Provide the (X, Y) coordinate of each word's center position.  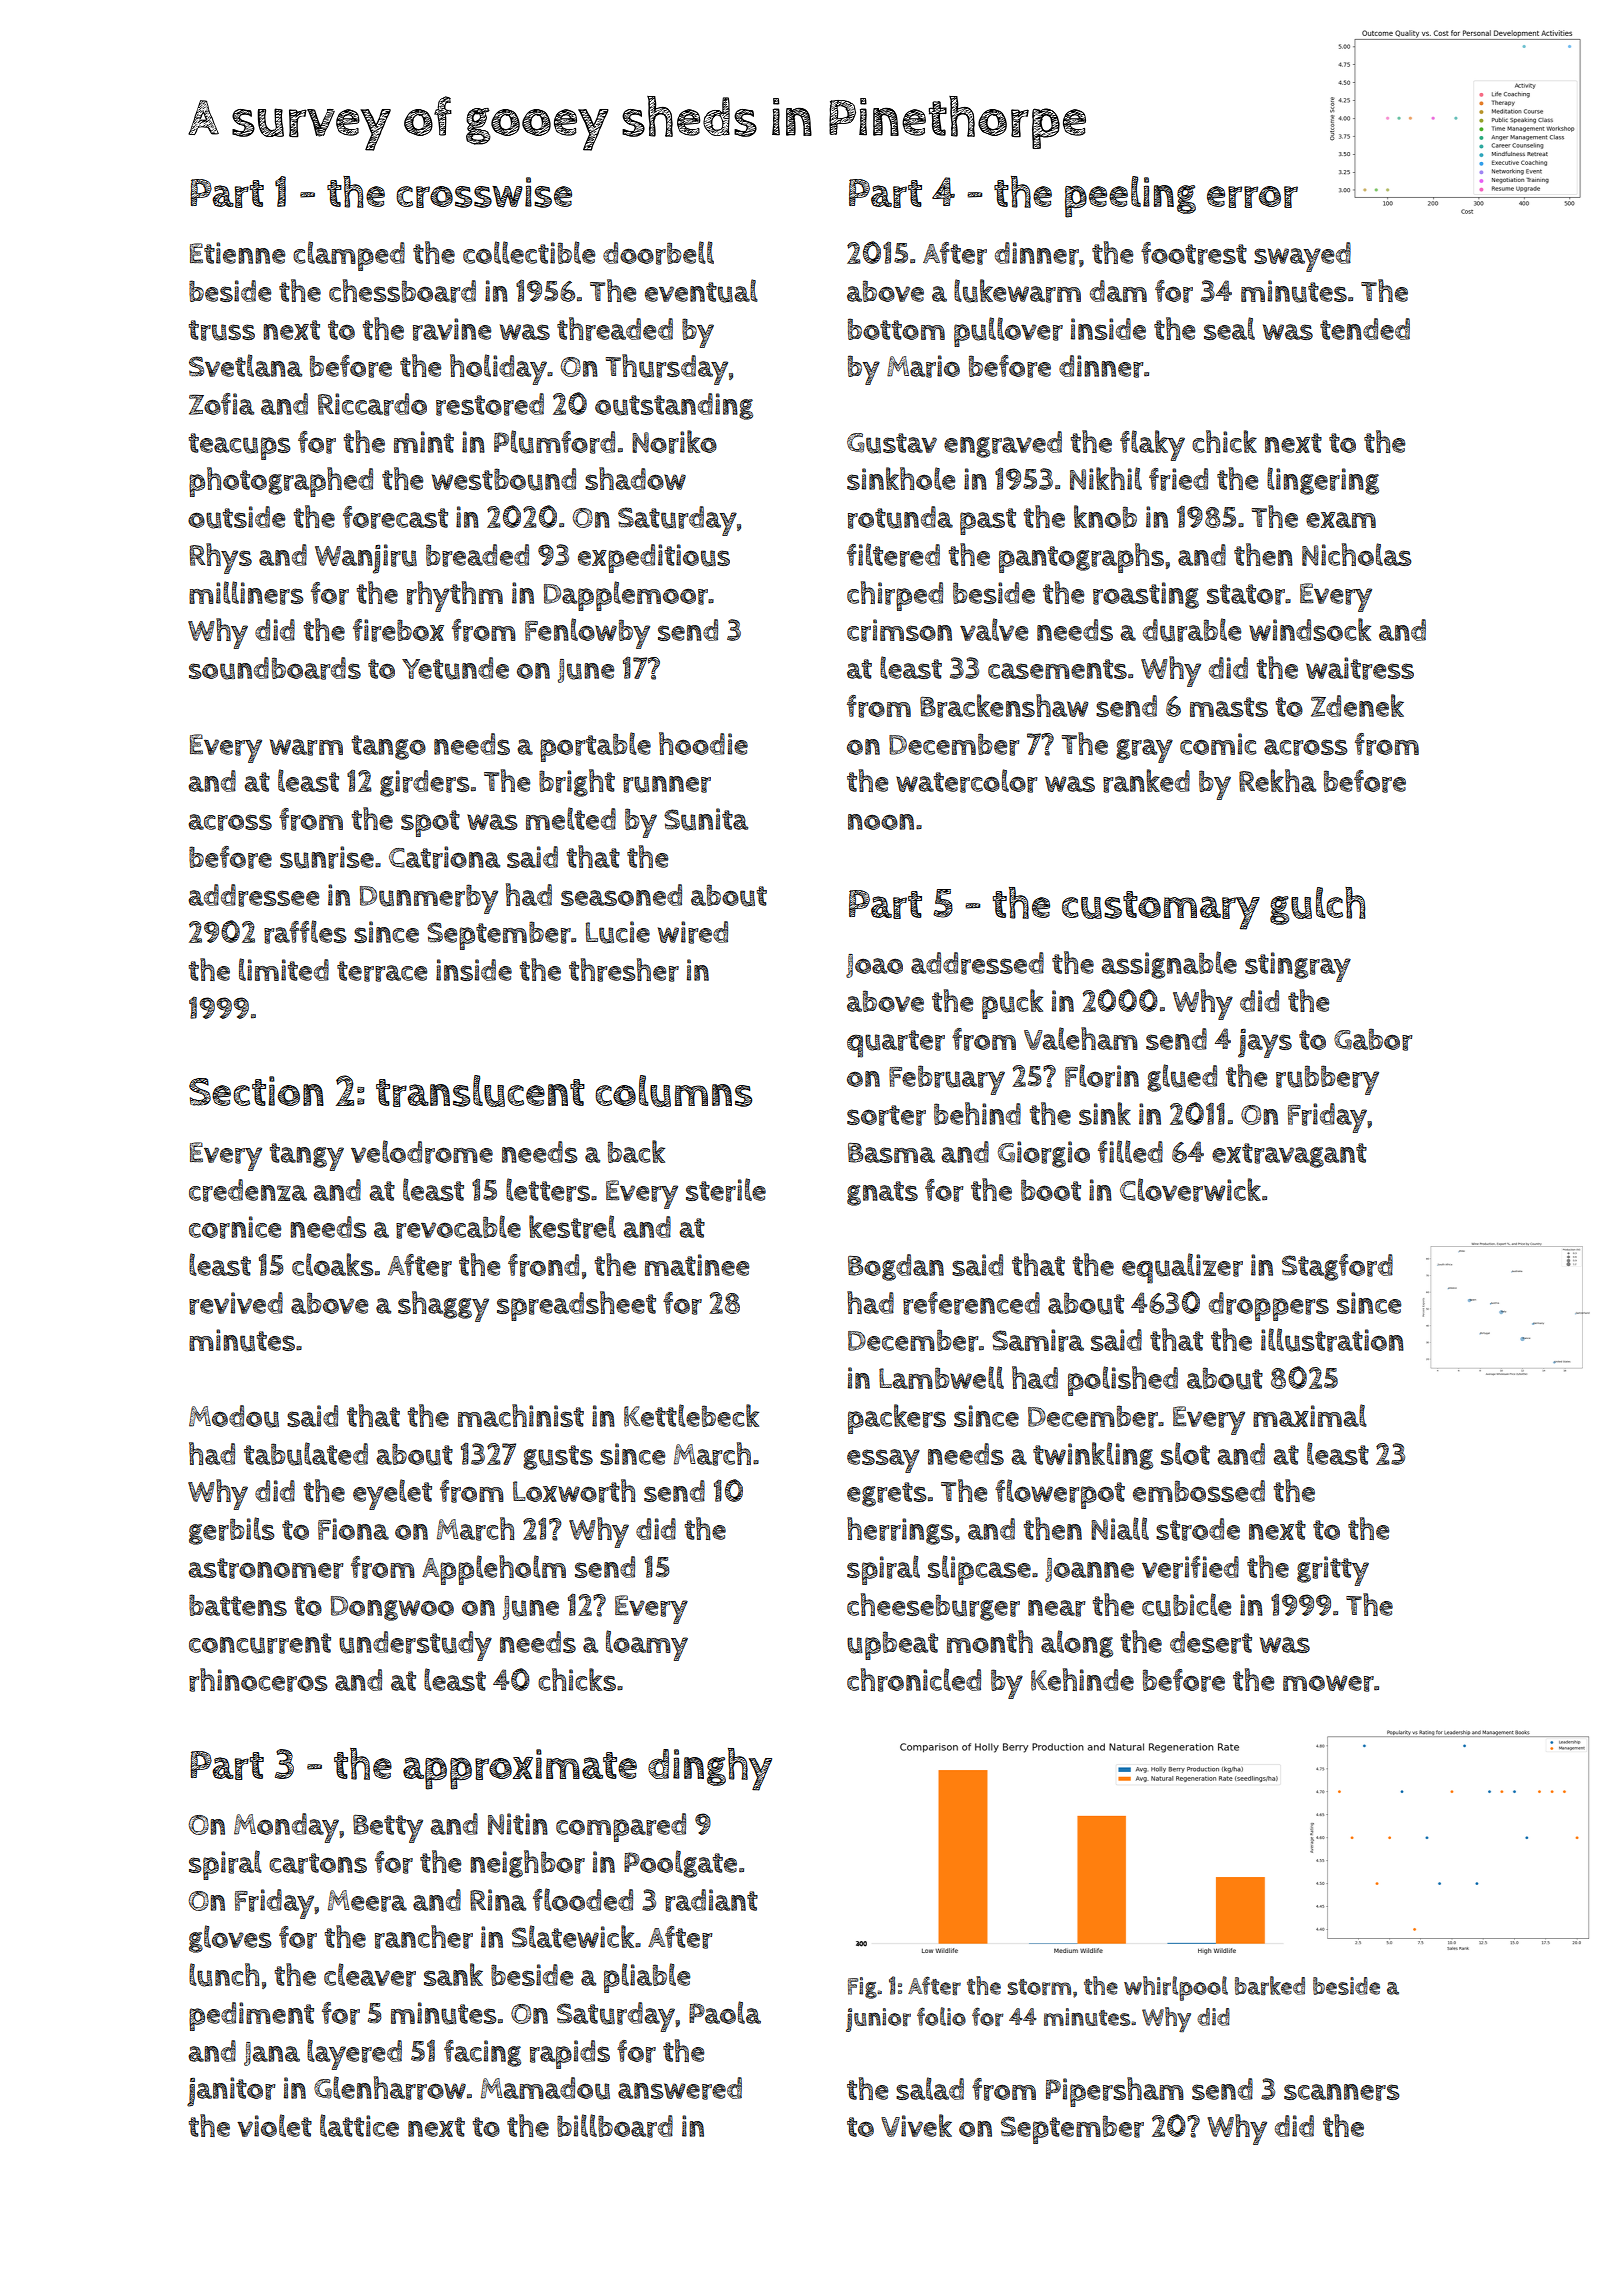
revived (236, 1303)
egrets (887, 1494)
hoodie (703, 743)
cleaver (370, 1975)
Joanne (1089, 1570)
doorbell (658, 253)
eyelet (392, 1494)
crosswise (484, 192)
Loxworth (574, 1491)
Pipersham (1115, 2092)
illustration (1332, 1340)
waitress (1360, 668)
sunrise (327, 857)
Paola (725, 2012)
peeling (1130, 197)
